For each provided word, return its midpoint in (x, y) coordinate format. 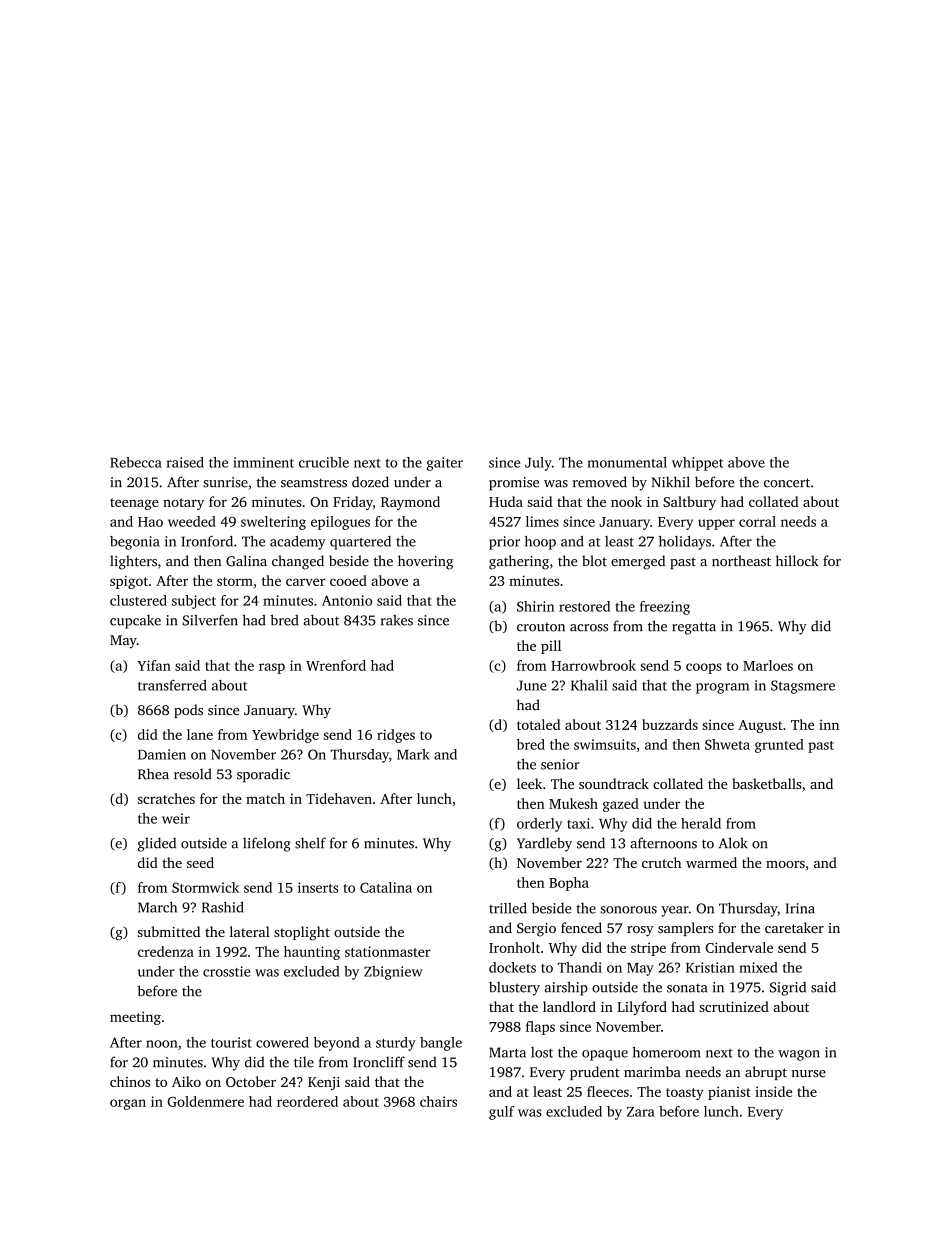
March (157, 907)
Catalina (386, 887)
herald (701, 823)
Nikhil (670, 481)
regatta (694, 628)
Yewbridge (285, 736)
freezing (665, 608)
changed (298, 562)
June (531, 685)
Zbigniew (393, 973)
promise (514, 484)
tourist (231, 1042)
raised (185, 462)
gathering (519, 562)
